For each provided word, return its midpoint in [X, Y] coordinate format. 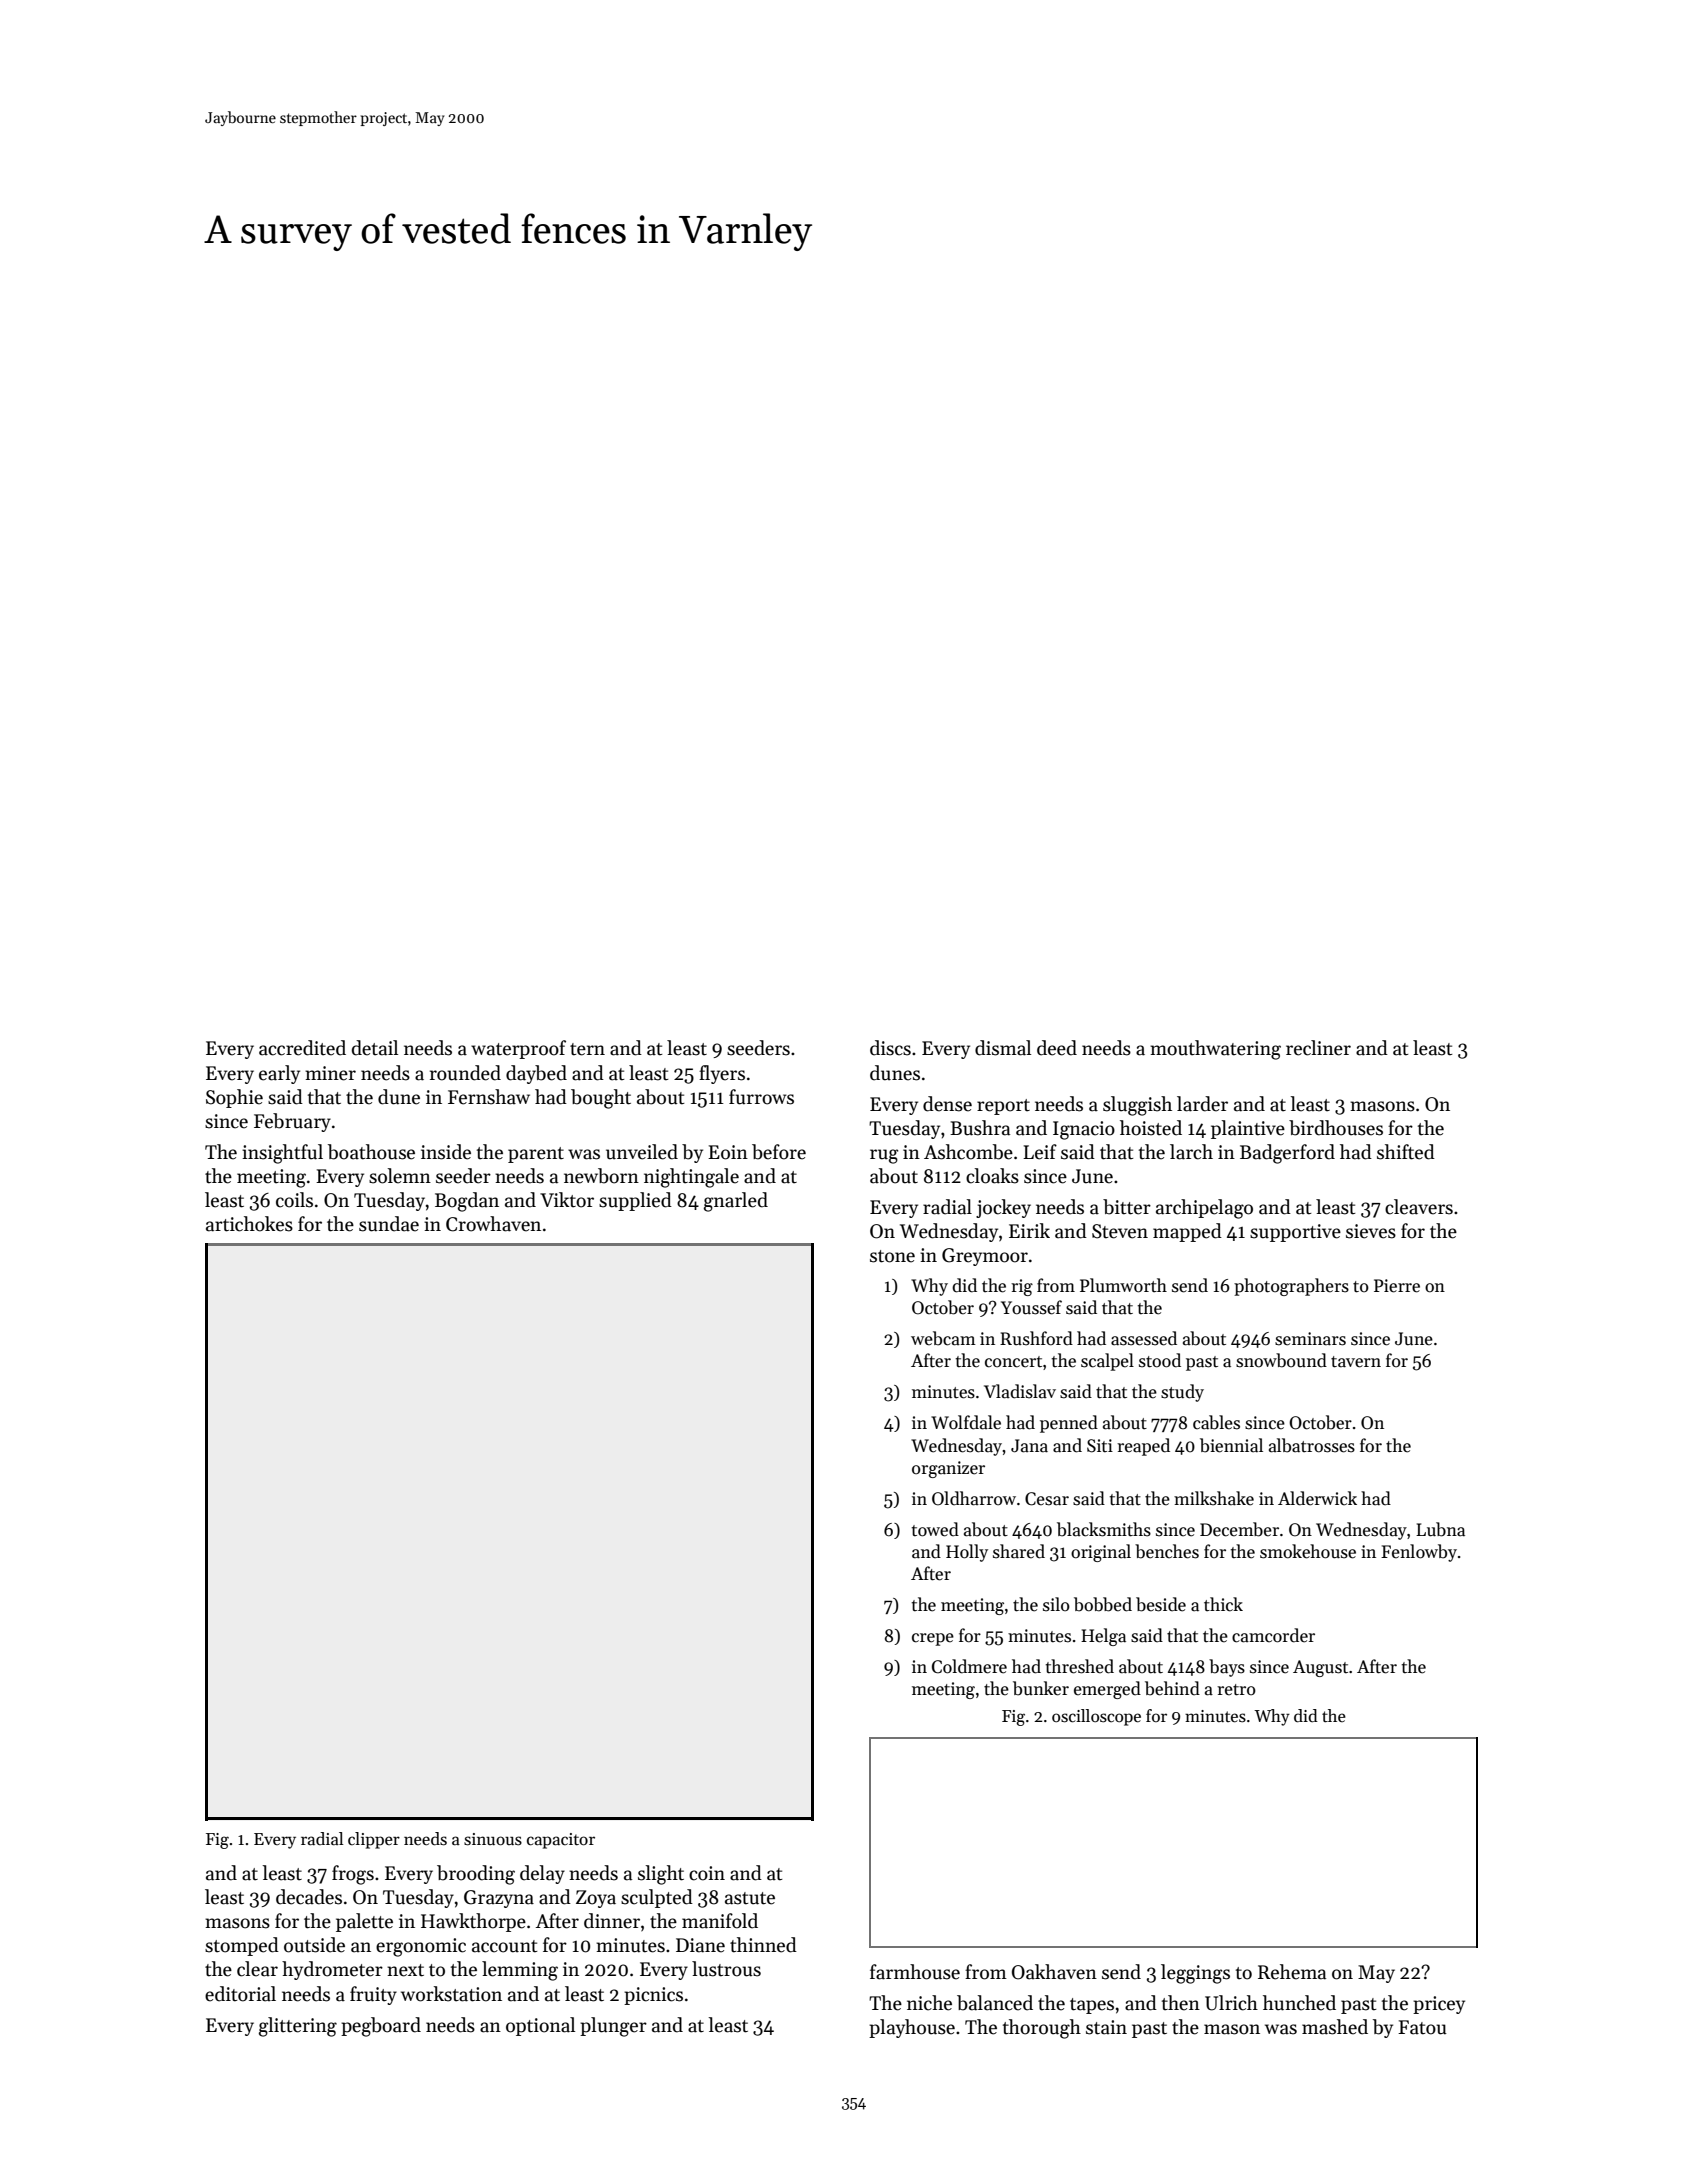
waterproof [518, 1049]
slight [661, 1875]
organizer [948, 1469]
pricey [1439, 2005]
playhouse [912, 2028]
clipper [374, 1840]
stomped [242, 1946]
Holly [967, 1553]
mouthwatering [1215, 1050]
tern [587, 1049]
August [1320, 1668]
